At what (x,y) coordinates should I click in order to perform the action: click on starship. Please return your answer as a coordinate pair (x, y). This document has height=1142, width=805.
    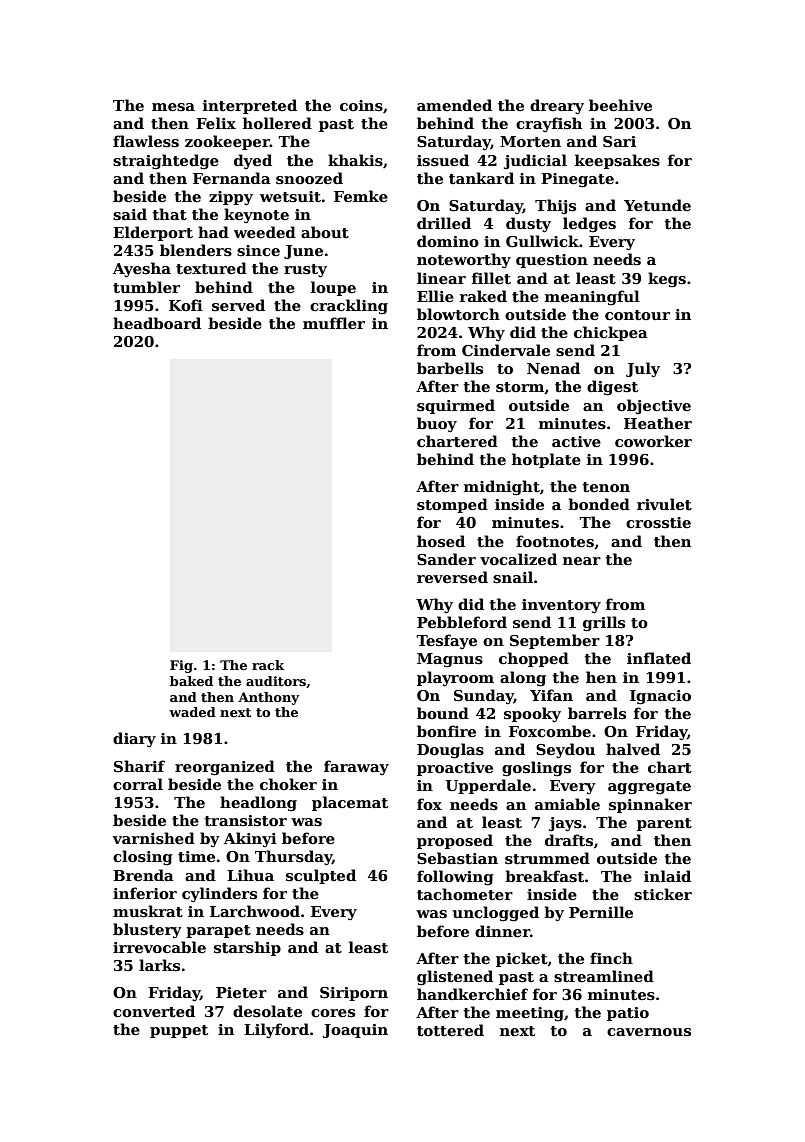
    Looking at the image, I should click on (247, 948).
